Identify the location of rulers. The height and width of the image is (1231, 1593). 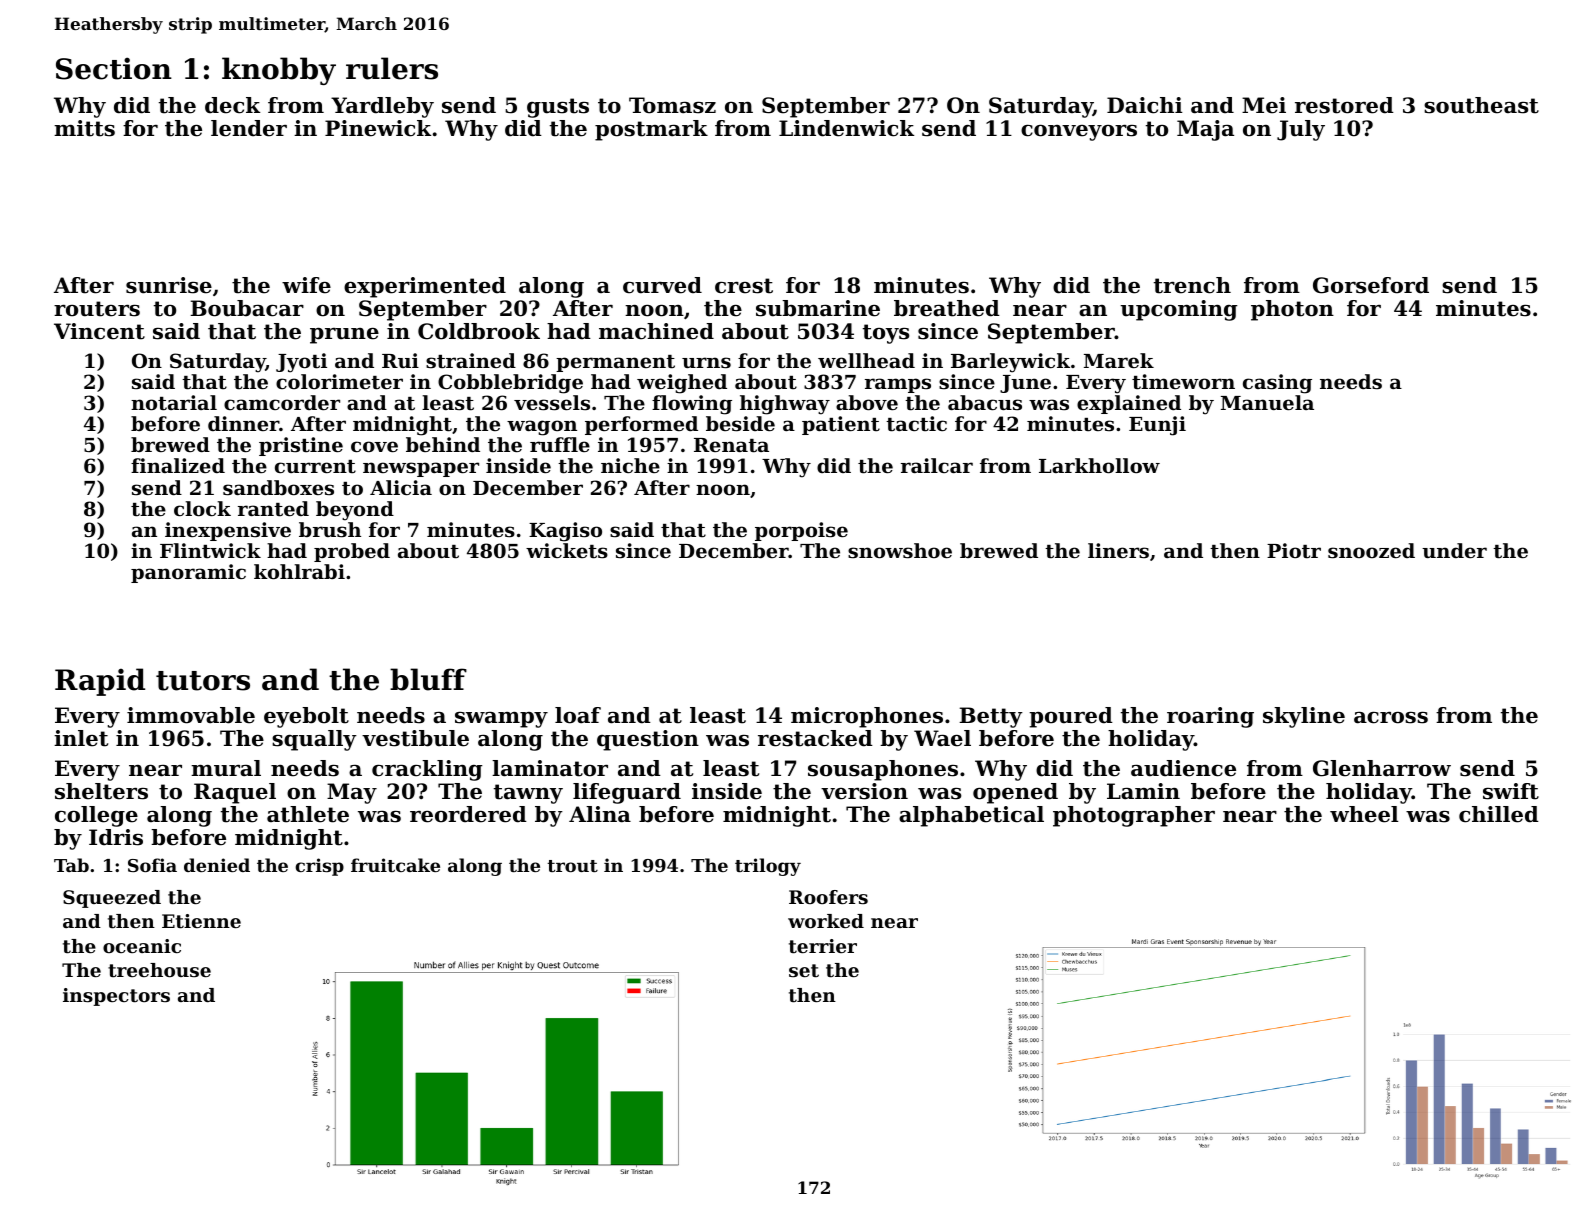
(392, 68).
